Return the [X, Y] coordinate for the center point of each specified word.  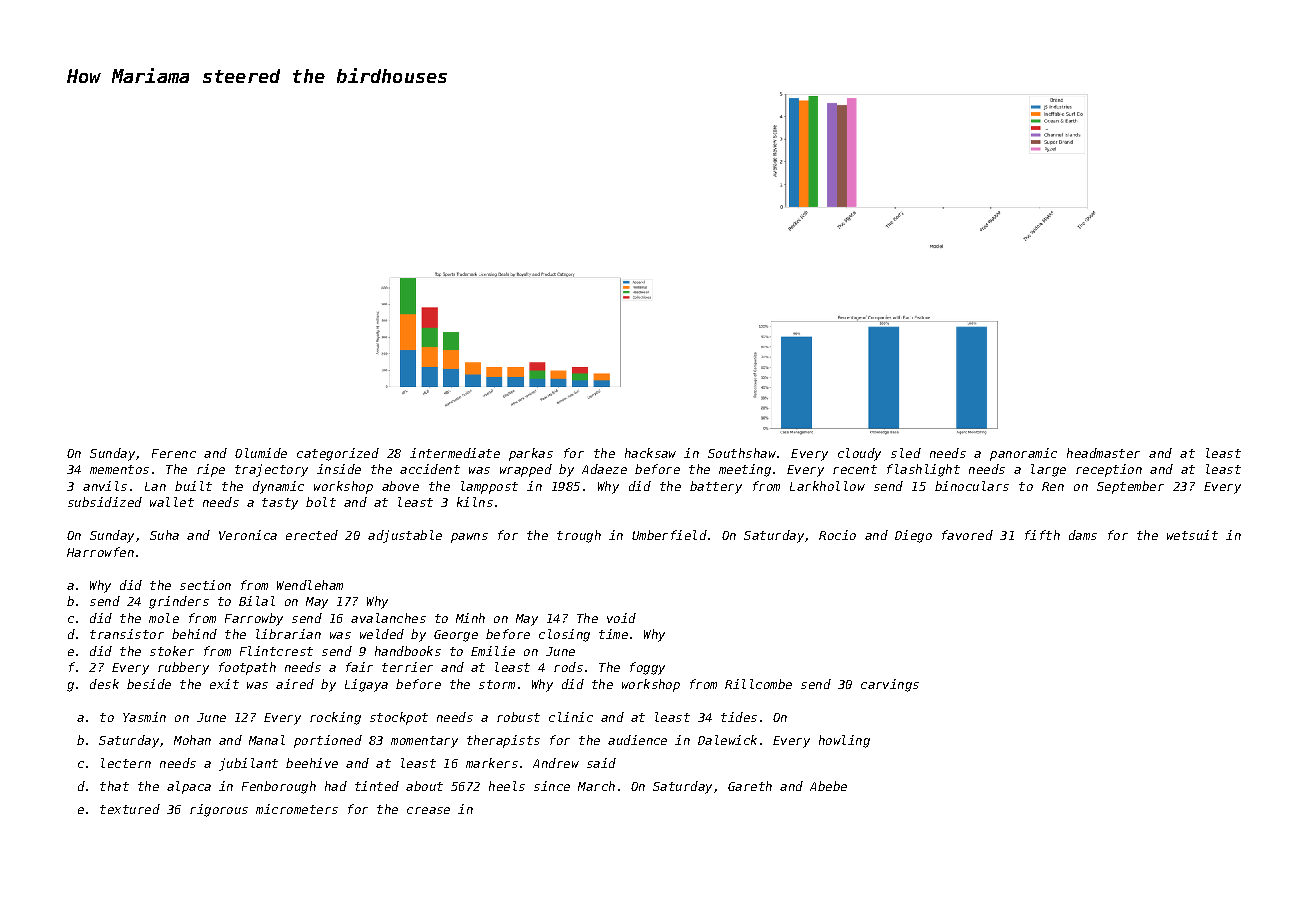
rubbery [183, 668]
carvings [890, 685]
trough [579, 536]
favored [967, 535]
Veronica [248, 535]
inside [339, 469]
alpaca [189, 787]
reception [1109, 470]
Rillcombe [758, 684]
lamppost [489, 487]
